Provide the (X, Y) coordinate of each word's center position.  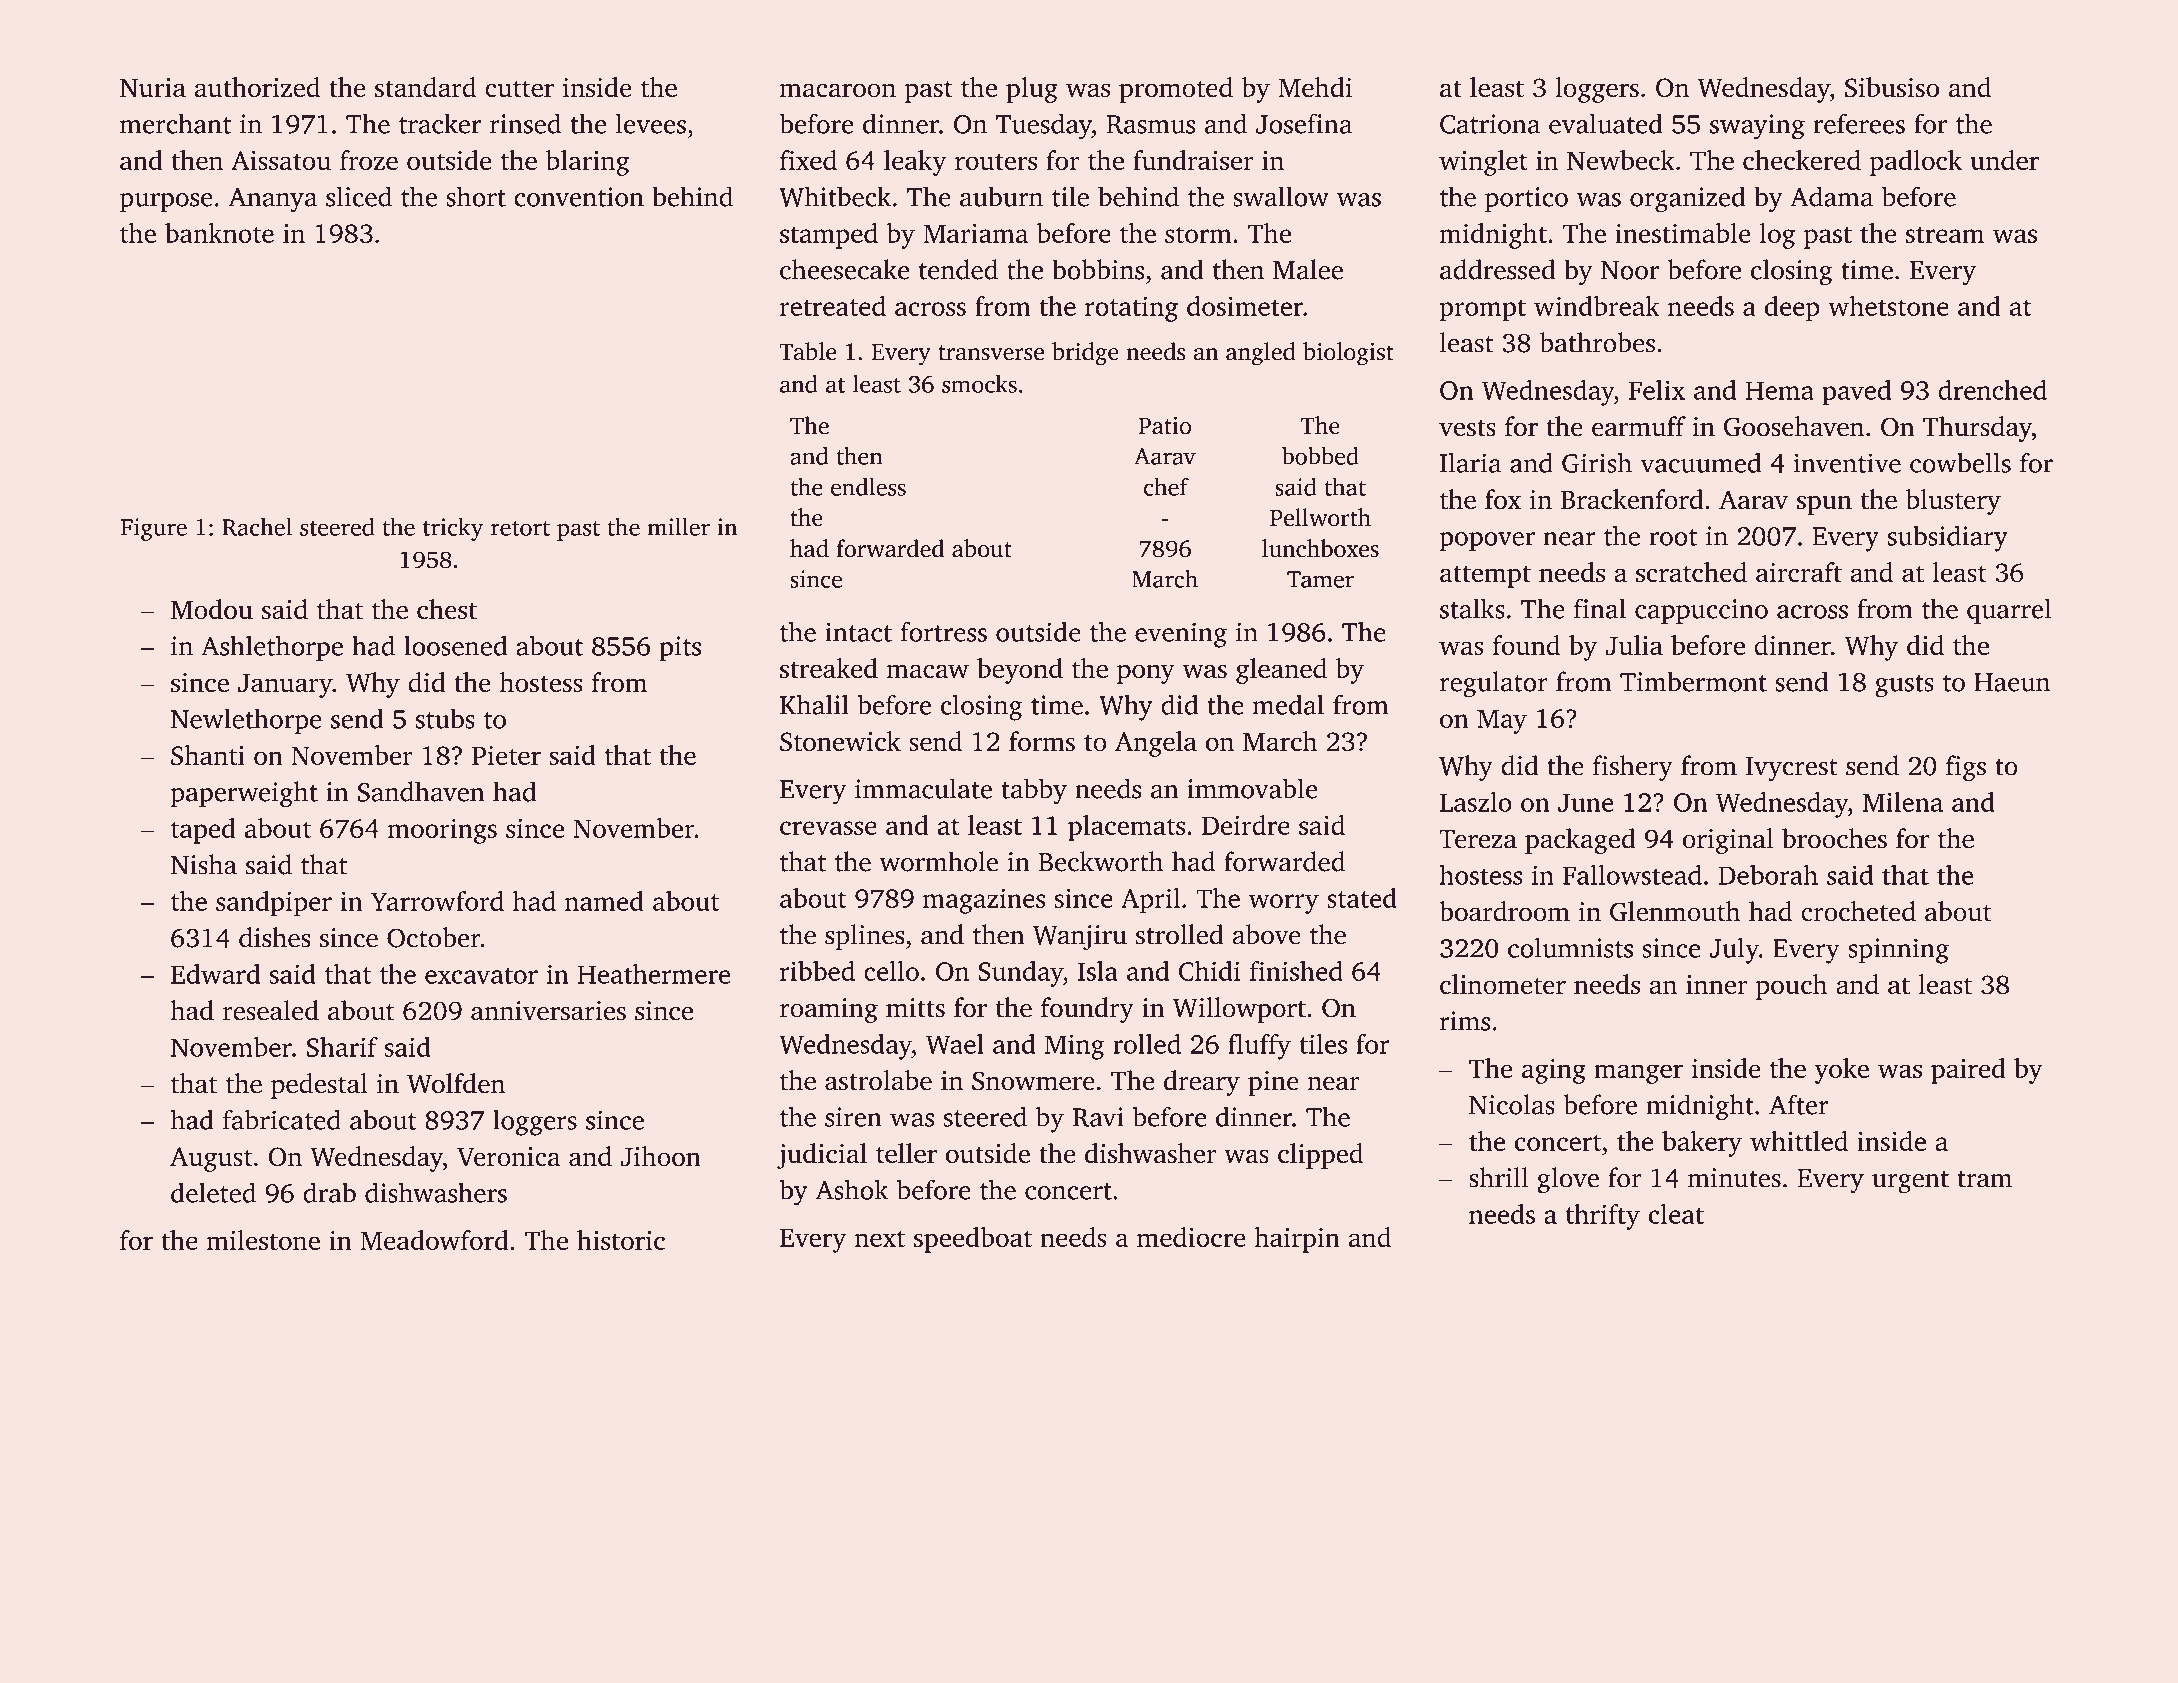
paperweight (244, 794)
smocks (979, 384)
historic (621, 1240)
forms (1042, 741)
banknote (219, 233)
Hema (1779, 390)
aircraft (1799, 572)
